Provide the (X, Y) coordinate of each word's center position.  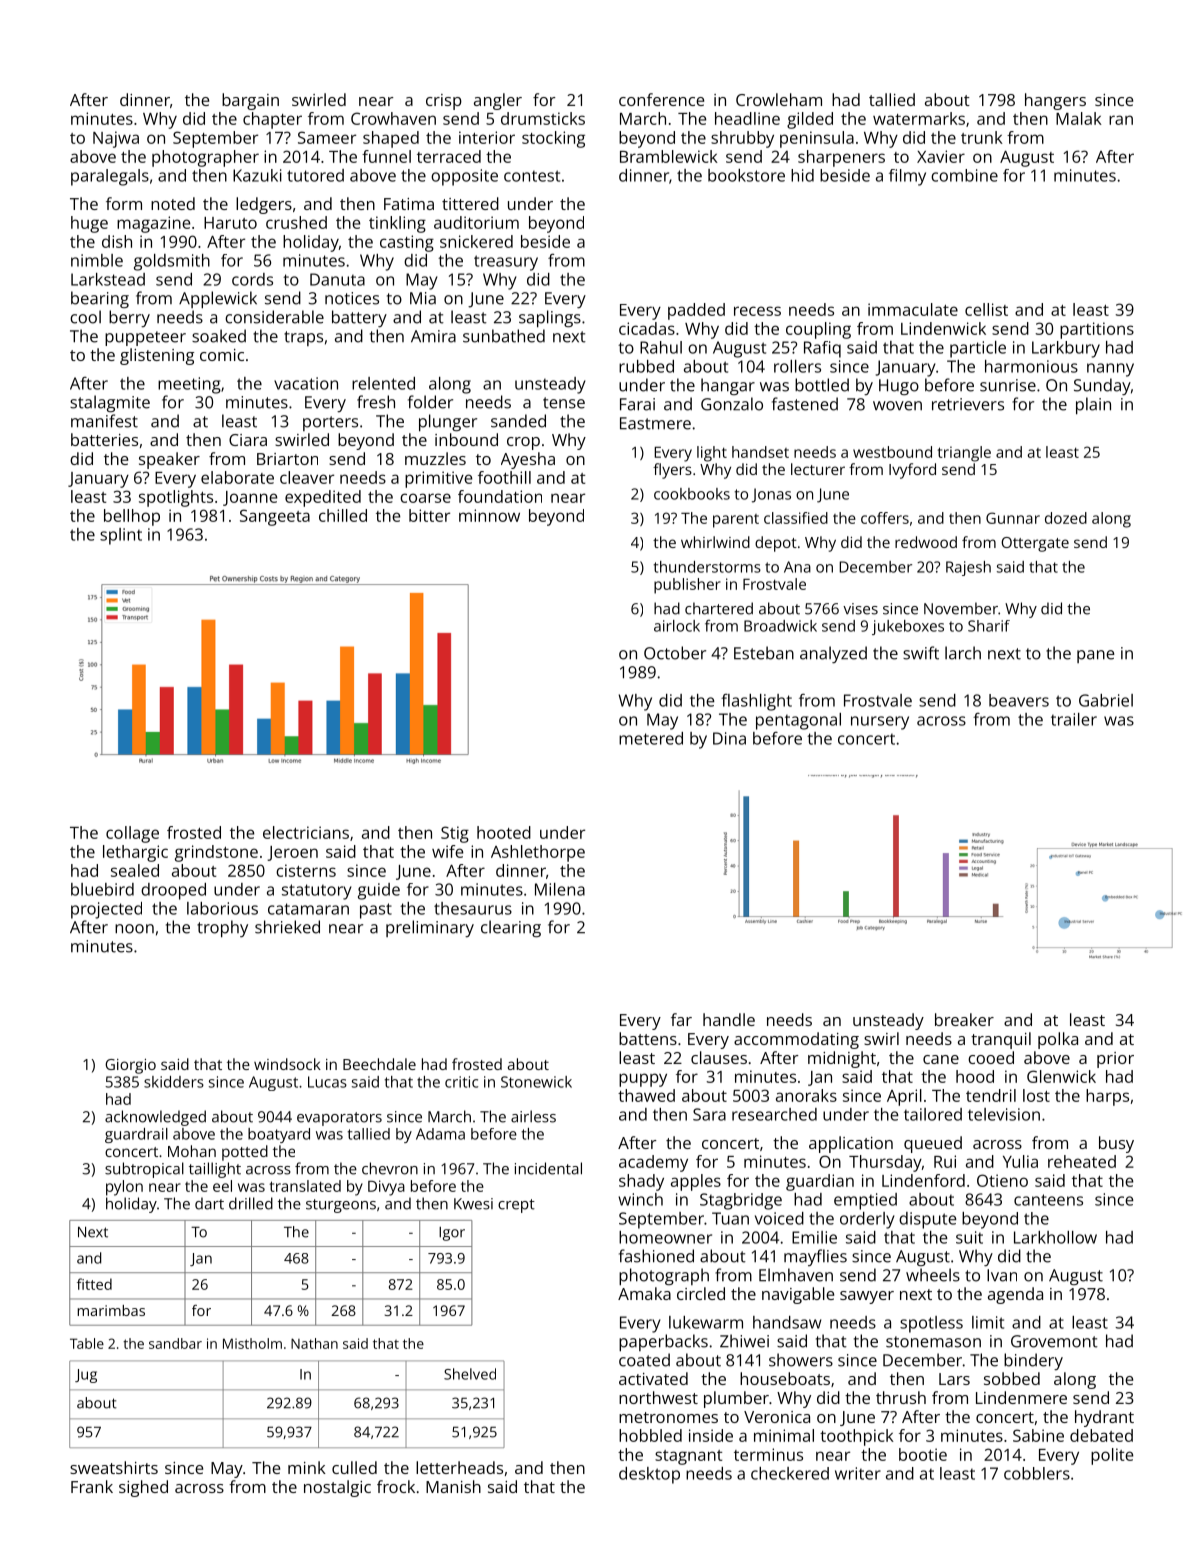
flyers (672, 471)
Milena (560, 889)
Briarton (287, 459)
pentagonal (798, 721)
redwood (926, 542)
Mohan (192, 1151)
